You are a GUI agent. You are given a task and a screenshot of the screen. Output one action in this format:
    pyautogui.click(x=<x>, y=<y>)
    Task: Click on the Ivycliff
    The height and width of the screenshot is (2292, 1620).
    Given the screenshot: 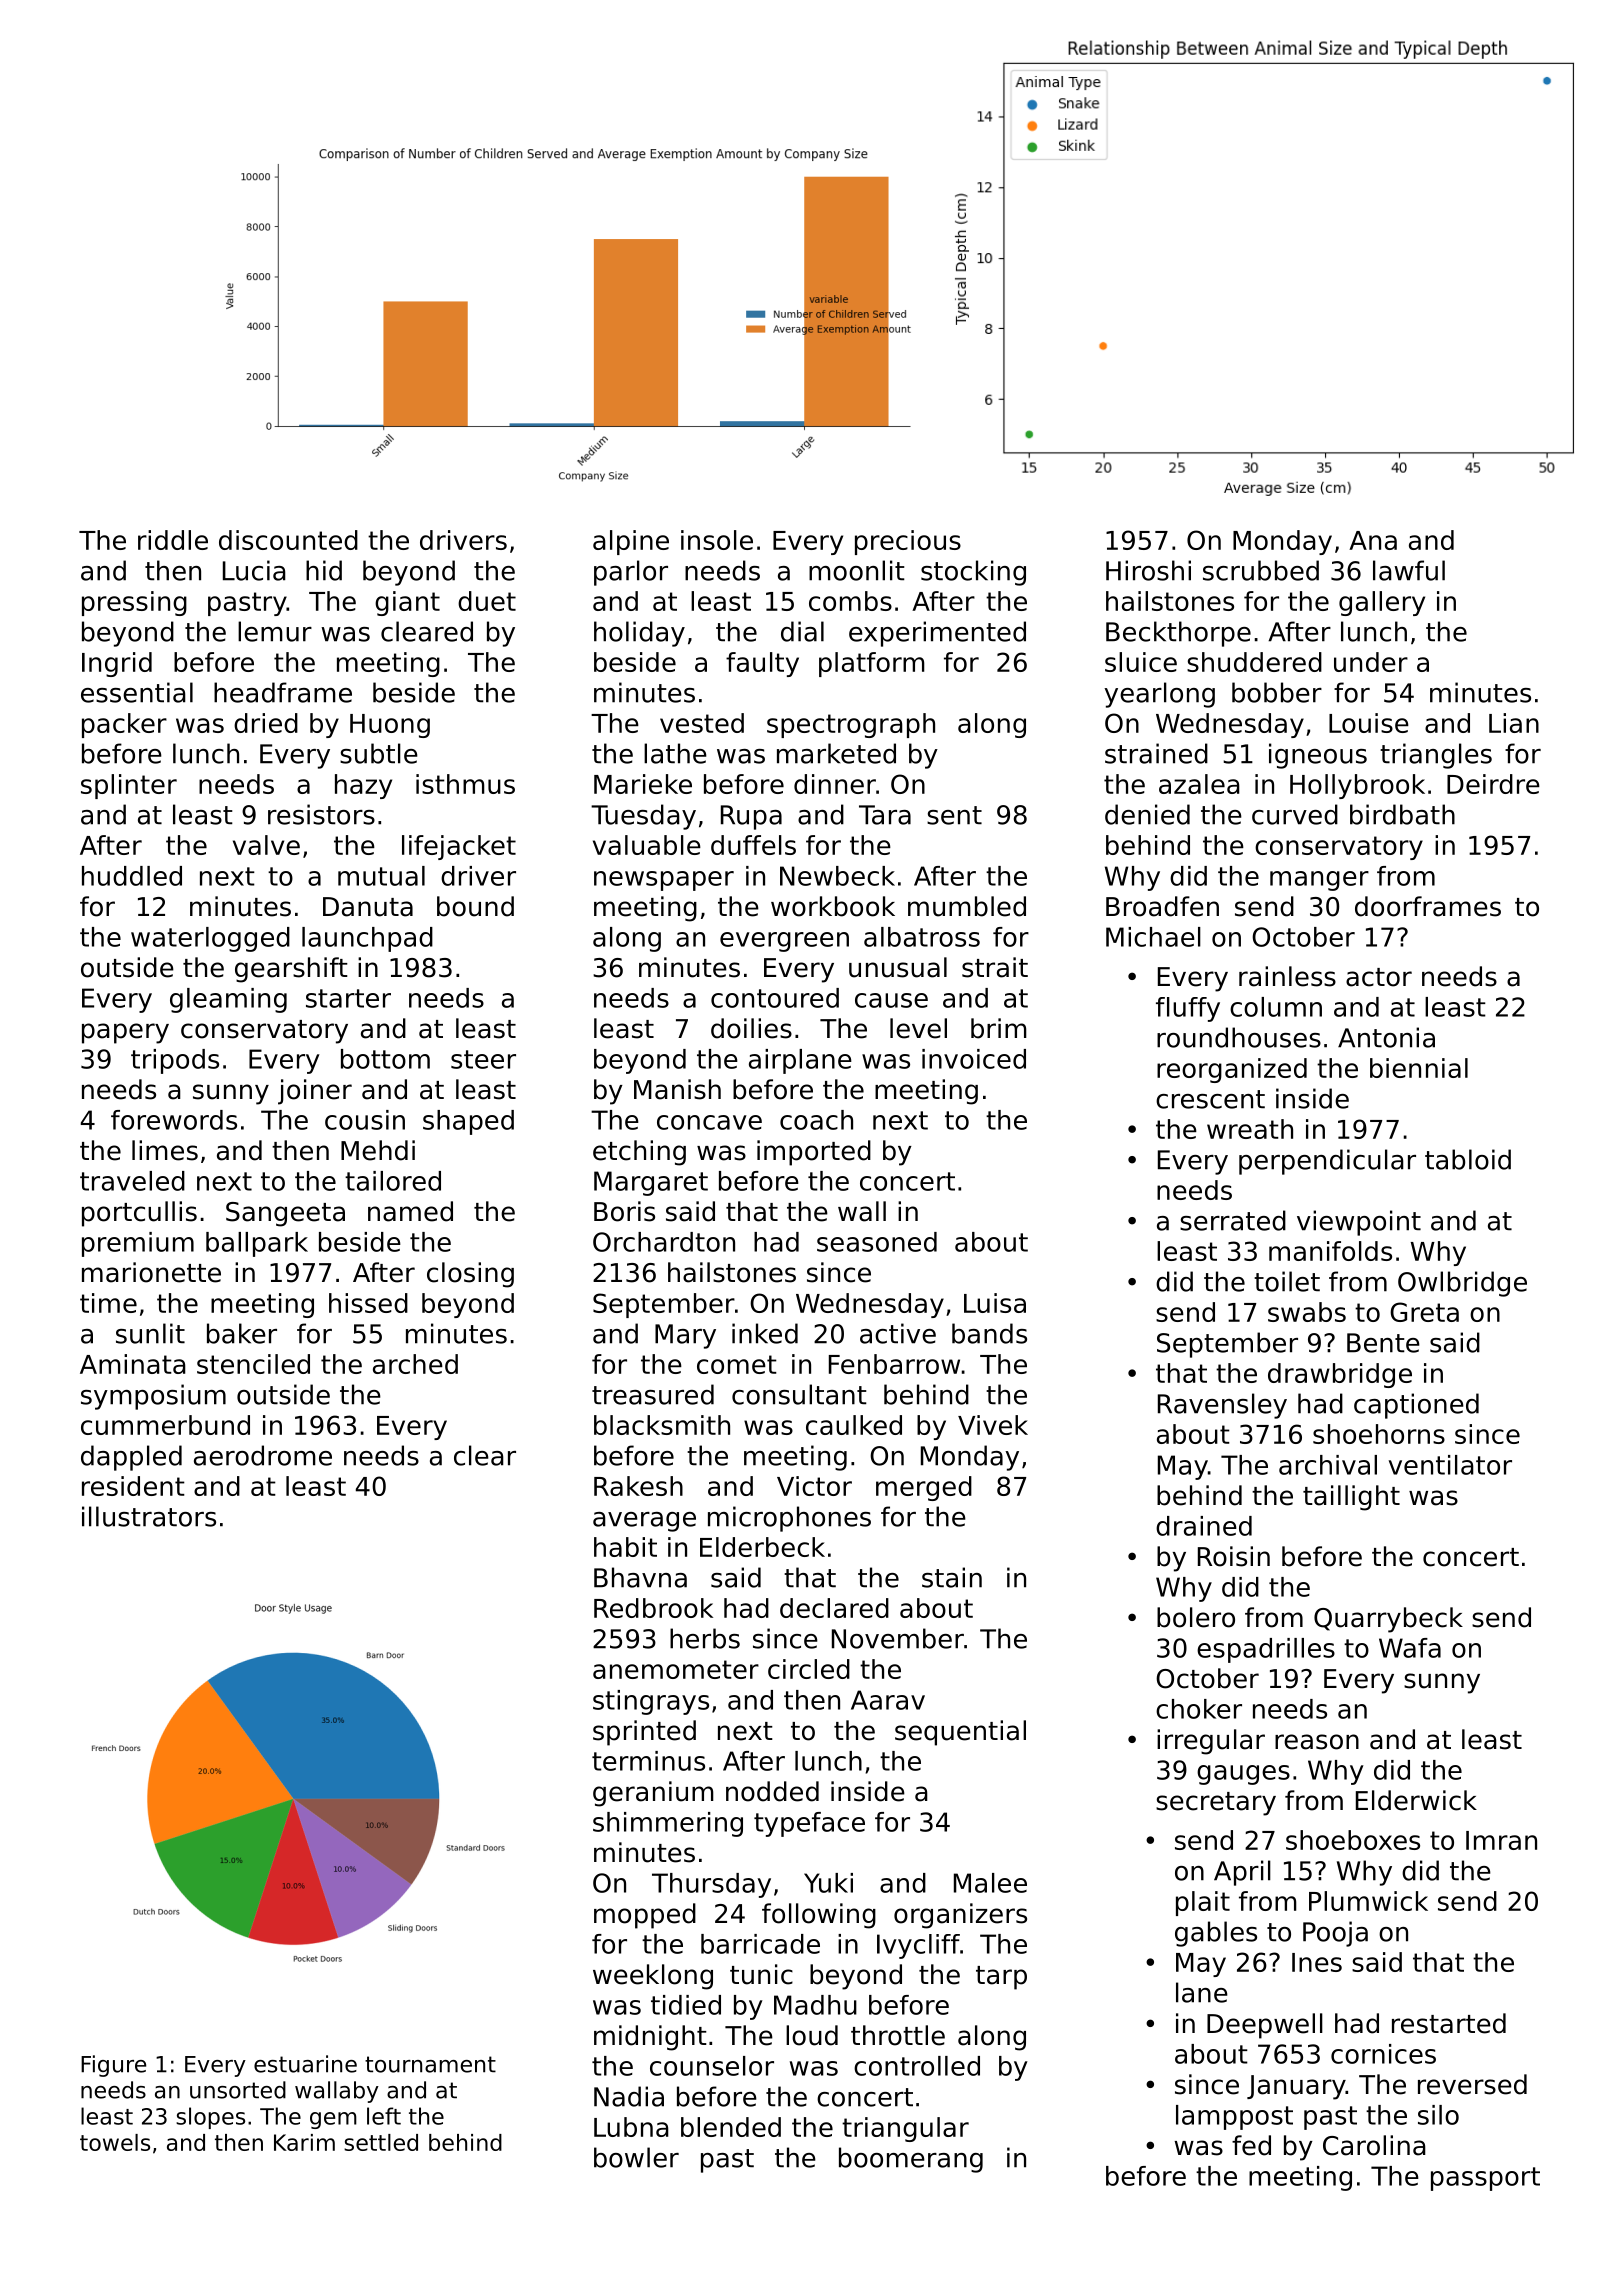 What is the action you would take?
    pyautogui.click(x=918, y=1946)
